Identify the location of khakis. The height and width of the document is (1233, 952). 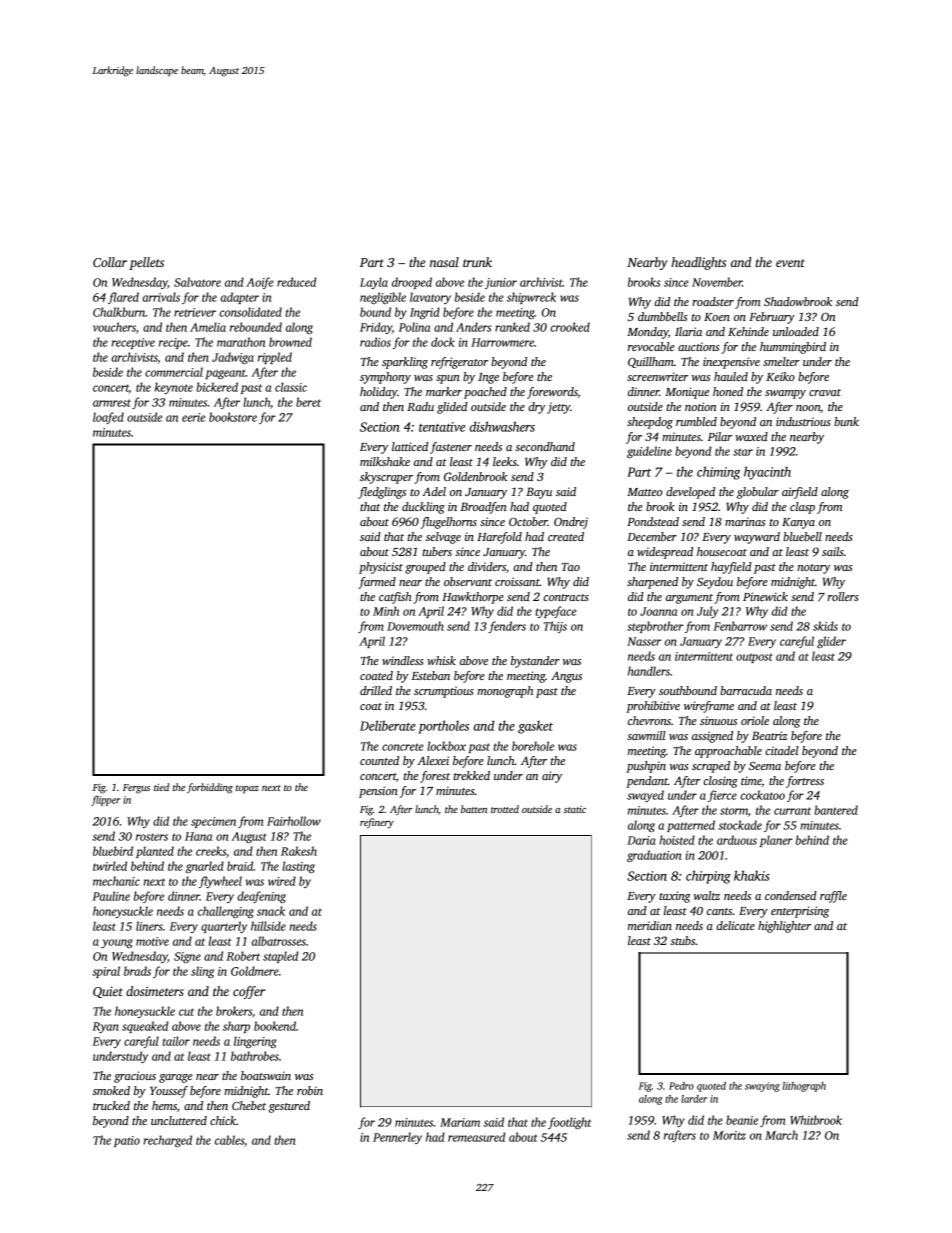
(752, 875).
